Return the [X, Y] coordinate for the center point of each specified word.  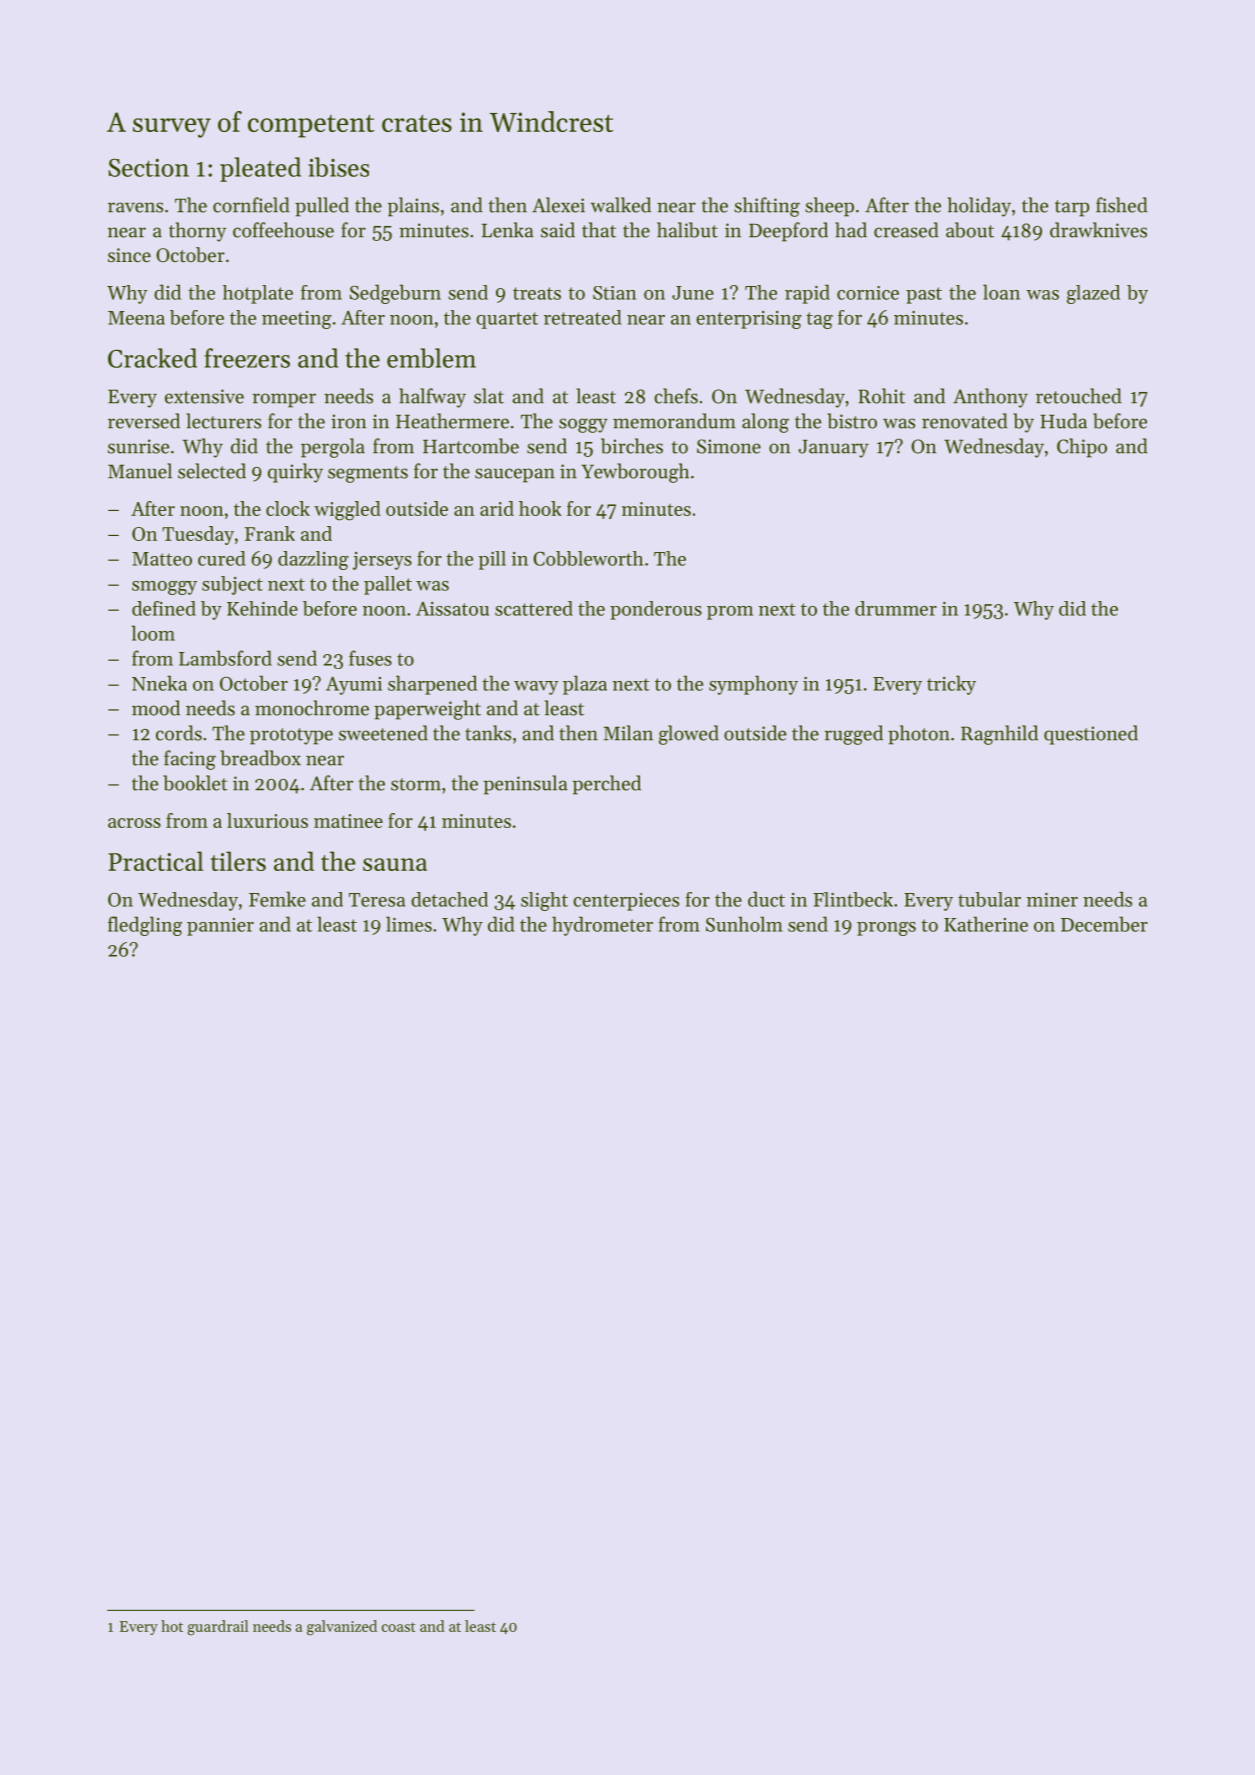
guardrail [218, 1628]
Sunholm [744, 924]
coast [399, 1627]
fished [1122, 205]
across [134, 823]
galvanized [342, 1628]
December [1104, 924]
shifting [767, 207]
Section [148, 167]
